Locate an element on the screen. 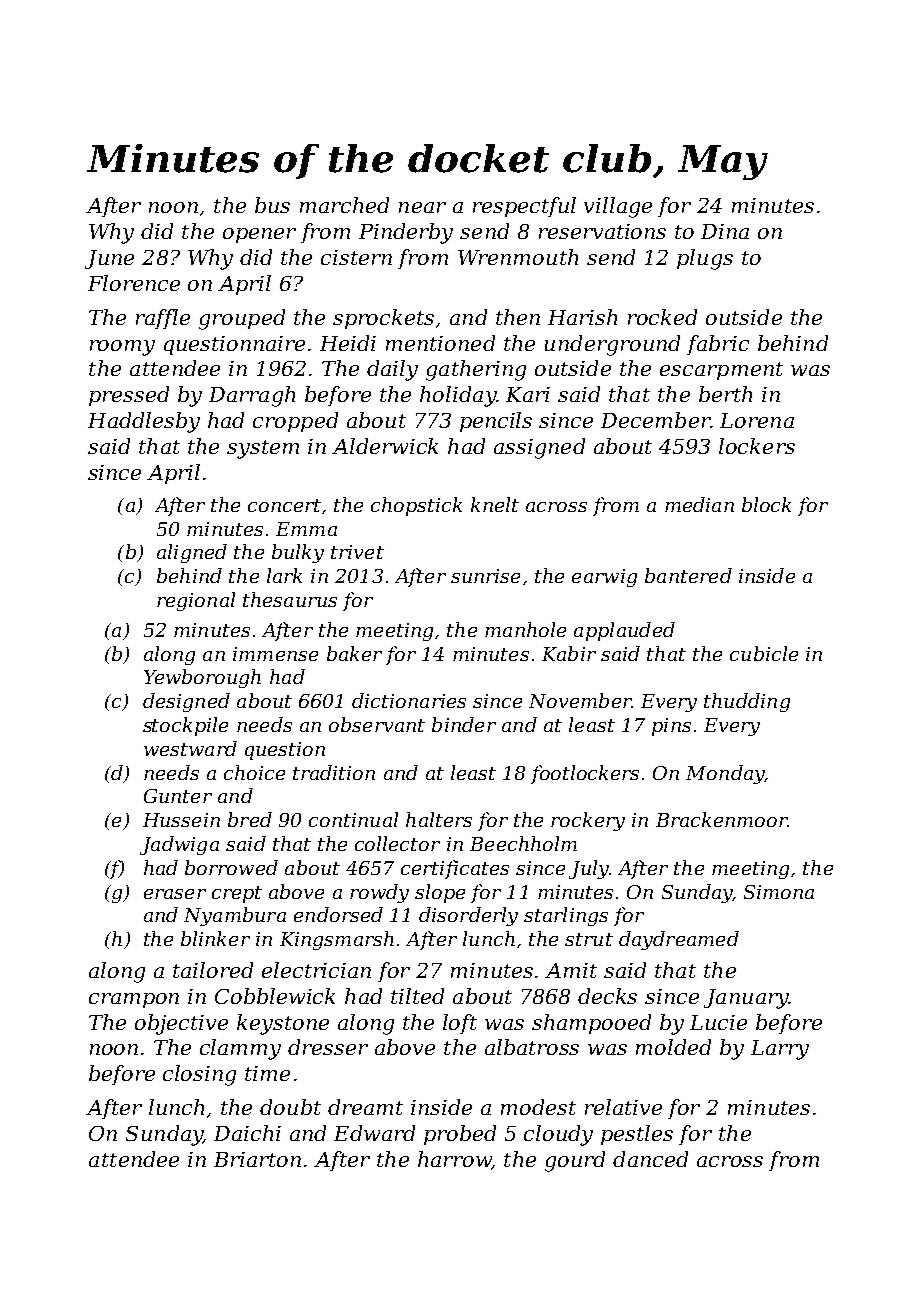 This screenshot has height=1314, width=924. bus is located at coordinates (272, 205).
